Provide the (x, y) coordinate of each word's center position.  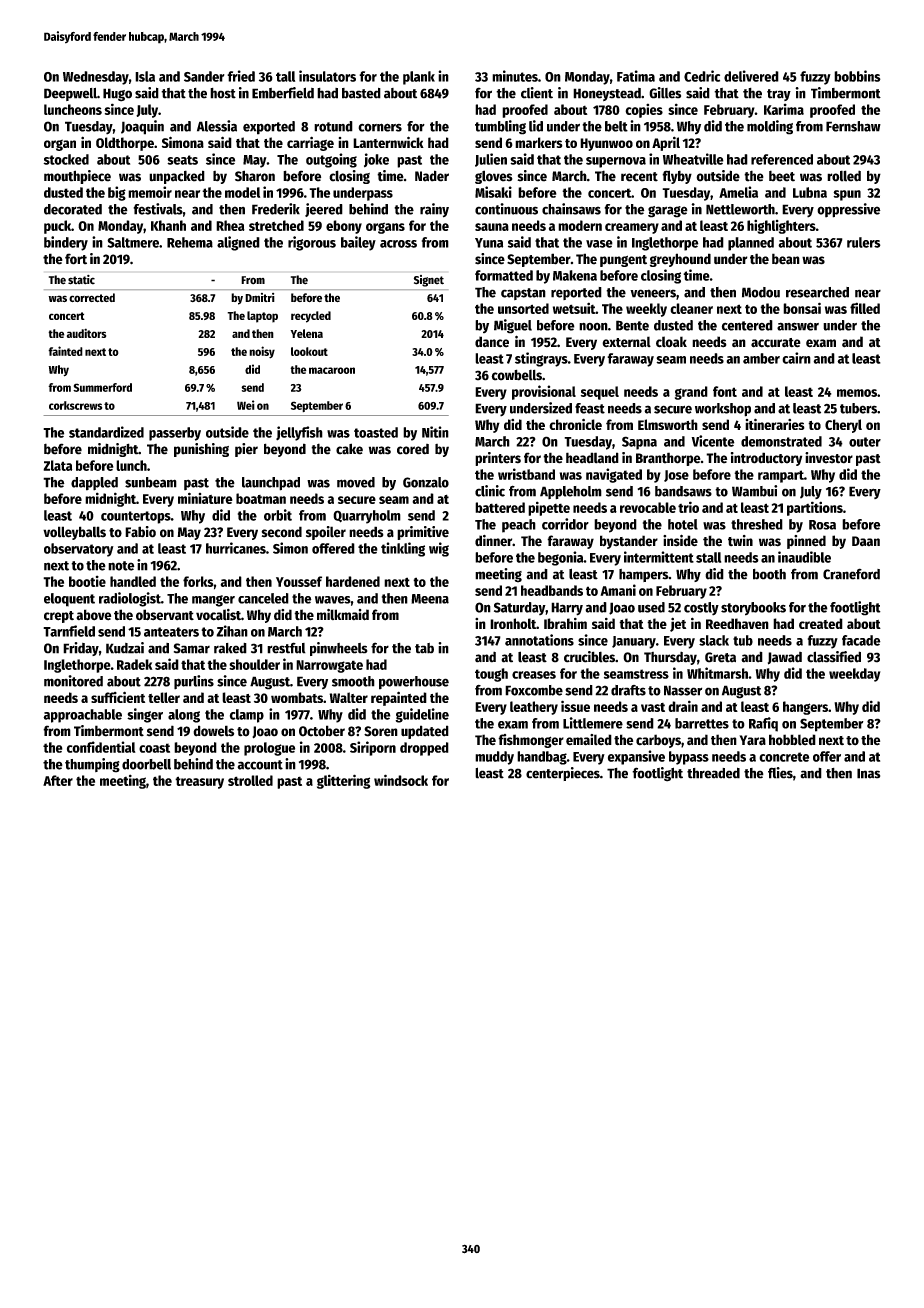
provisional (544, 392)
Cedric (702, 76)
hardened (353, 581)
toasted (376, 432)
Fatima (636, 76)
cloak (671, 342)
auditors (86, 333)
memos (857, 393)
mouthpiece (77, 177)
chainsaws (571, 209)
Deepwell (70, 94)
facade (861, 640)
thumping (92, 765)
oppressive (849, 210)
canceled (263, 598)
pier (246, 450)
